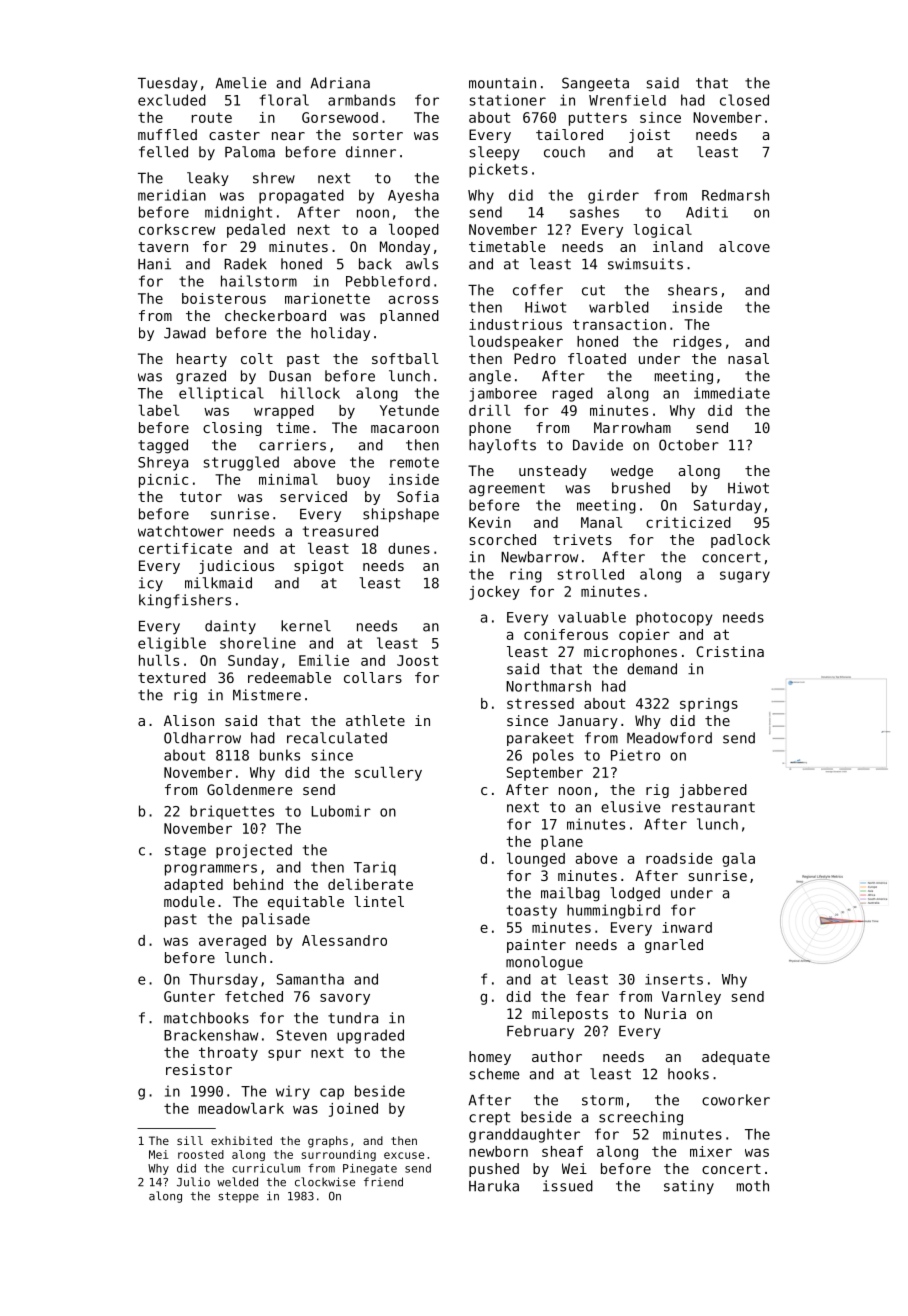 Image resolution: width=908 pixels, height=1316 pixels. I want to click on Pebbleford, so click(388, 281).
